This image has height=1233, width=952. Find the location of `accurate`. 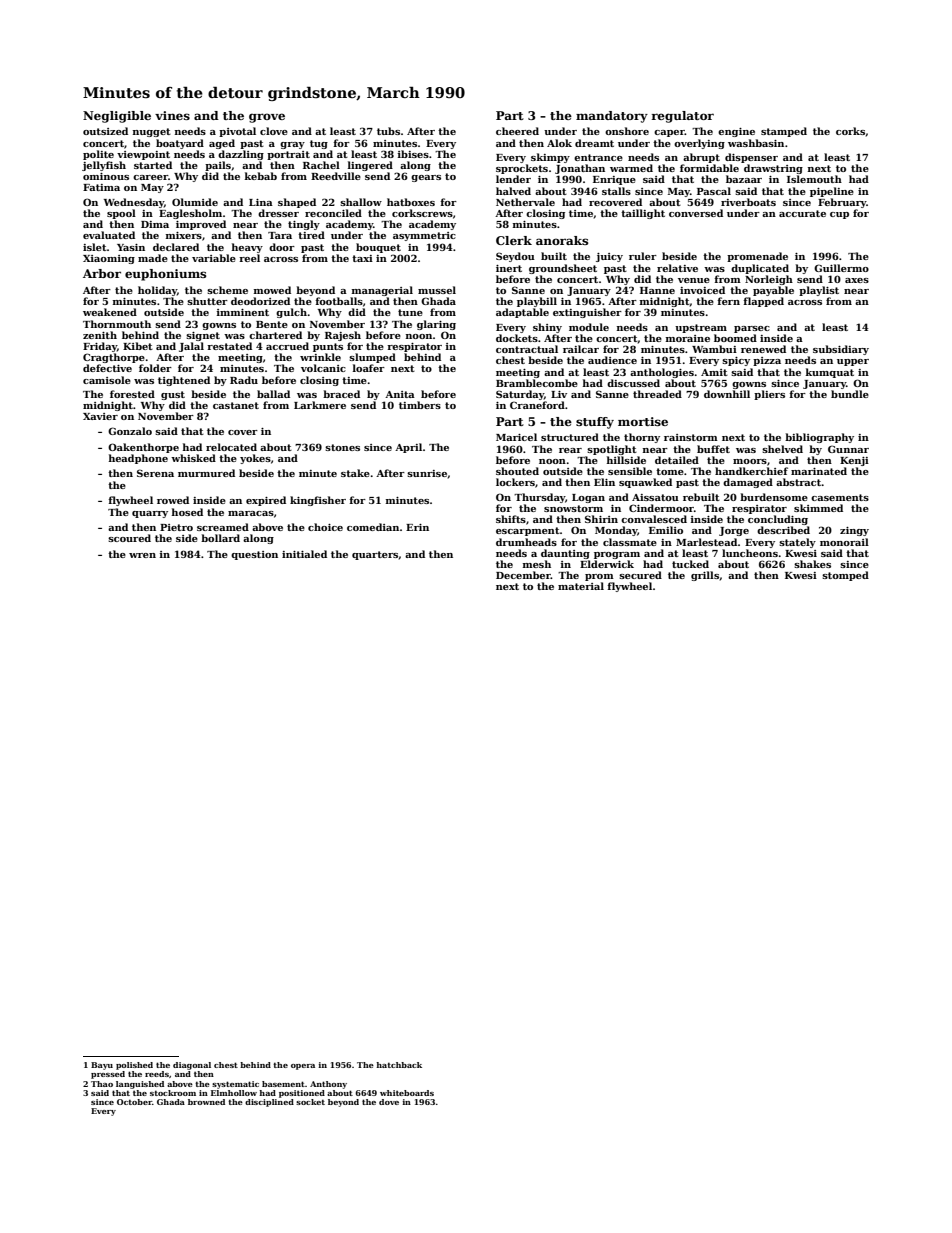

accurate is located at coordinates (802, 213).
